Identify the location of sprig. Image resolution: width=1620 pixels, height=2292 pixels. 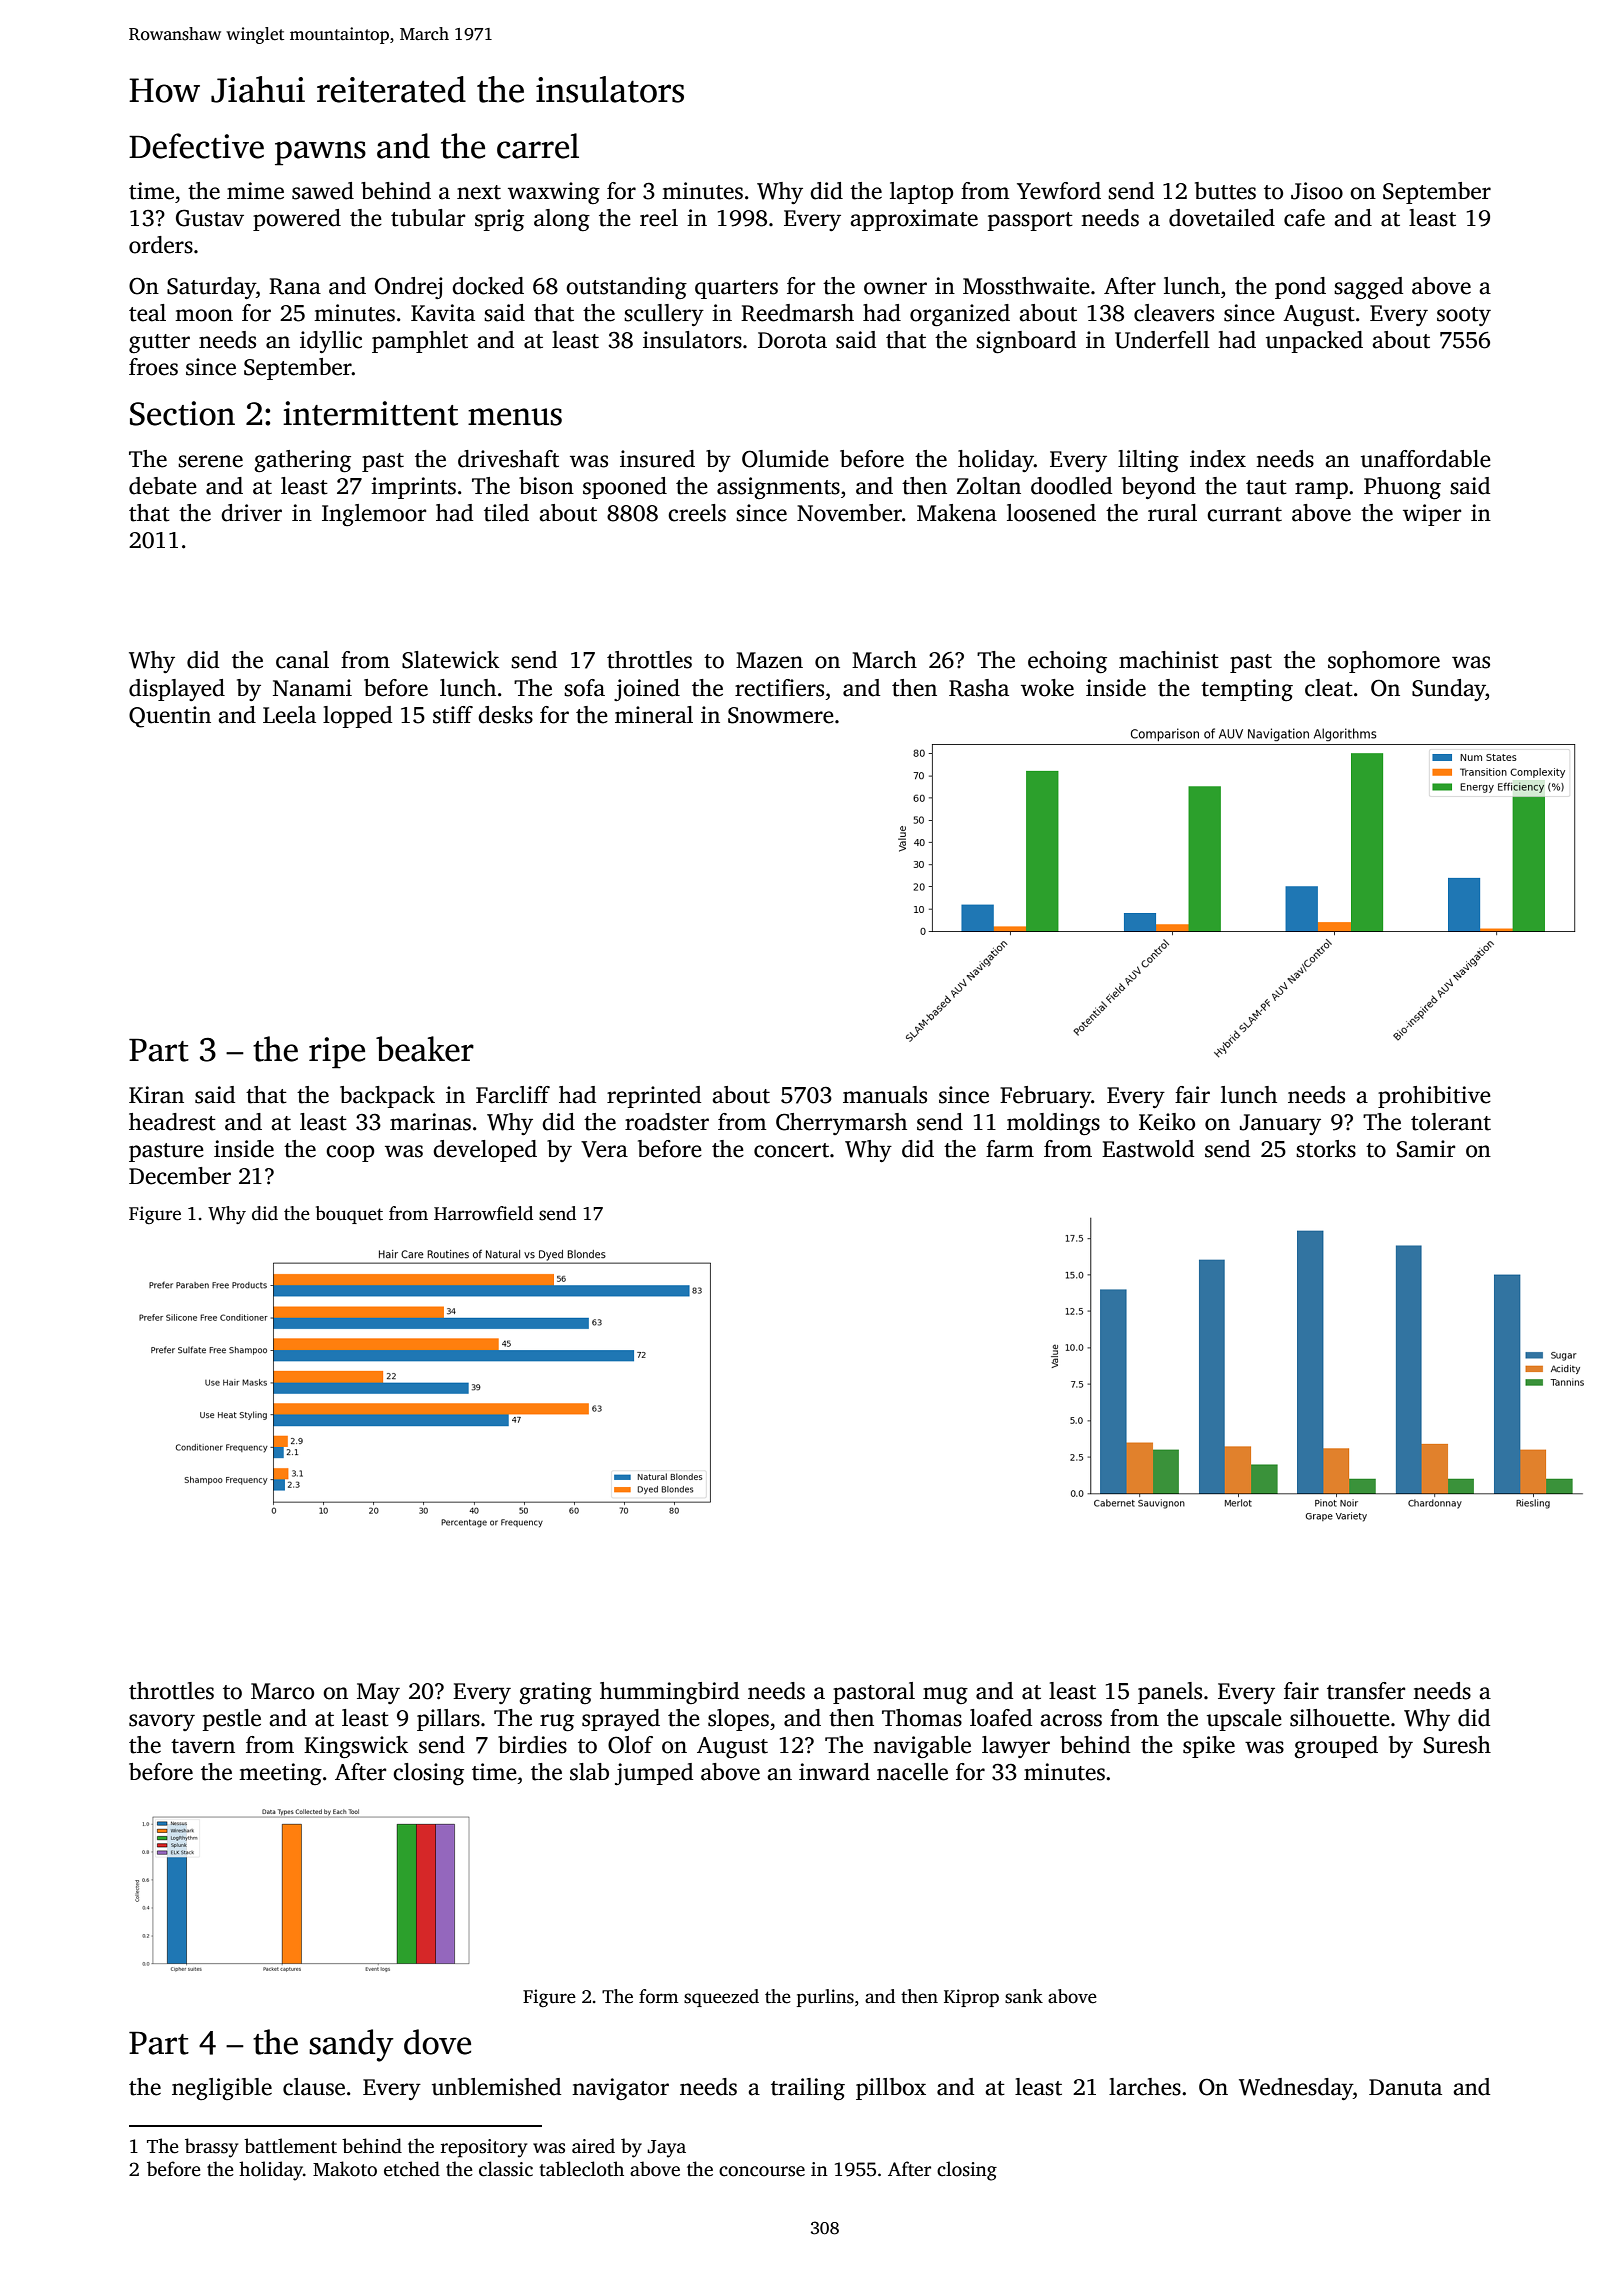
(499, 220).
